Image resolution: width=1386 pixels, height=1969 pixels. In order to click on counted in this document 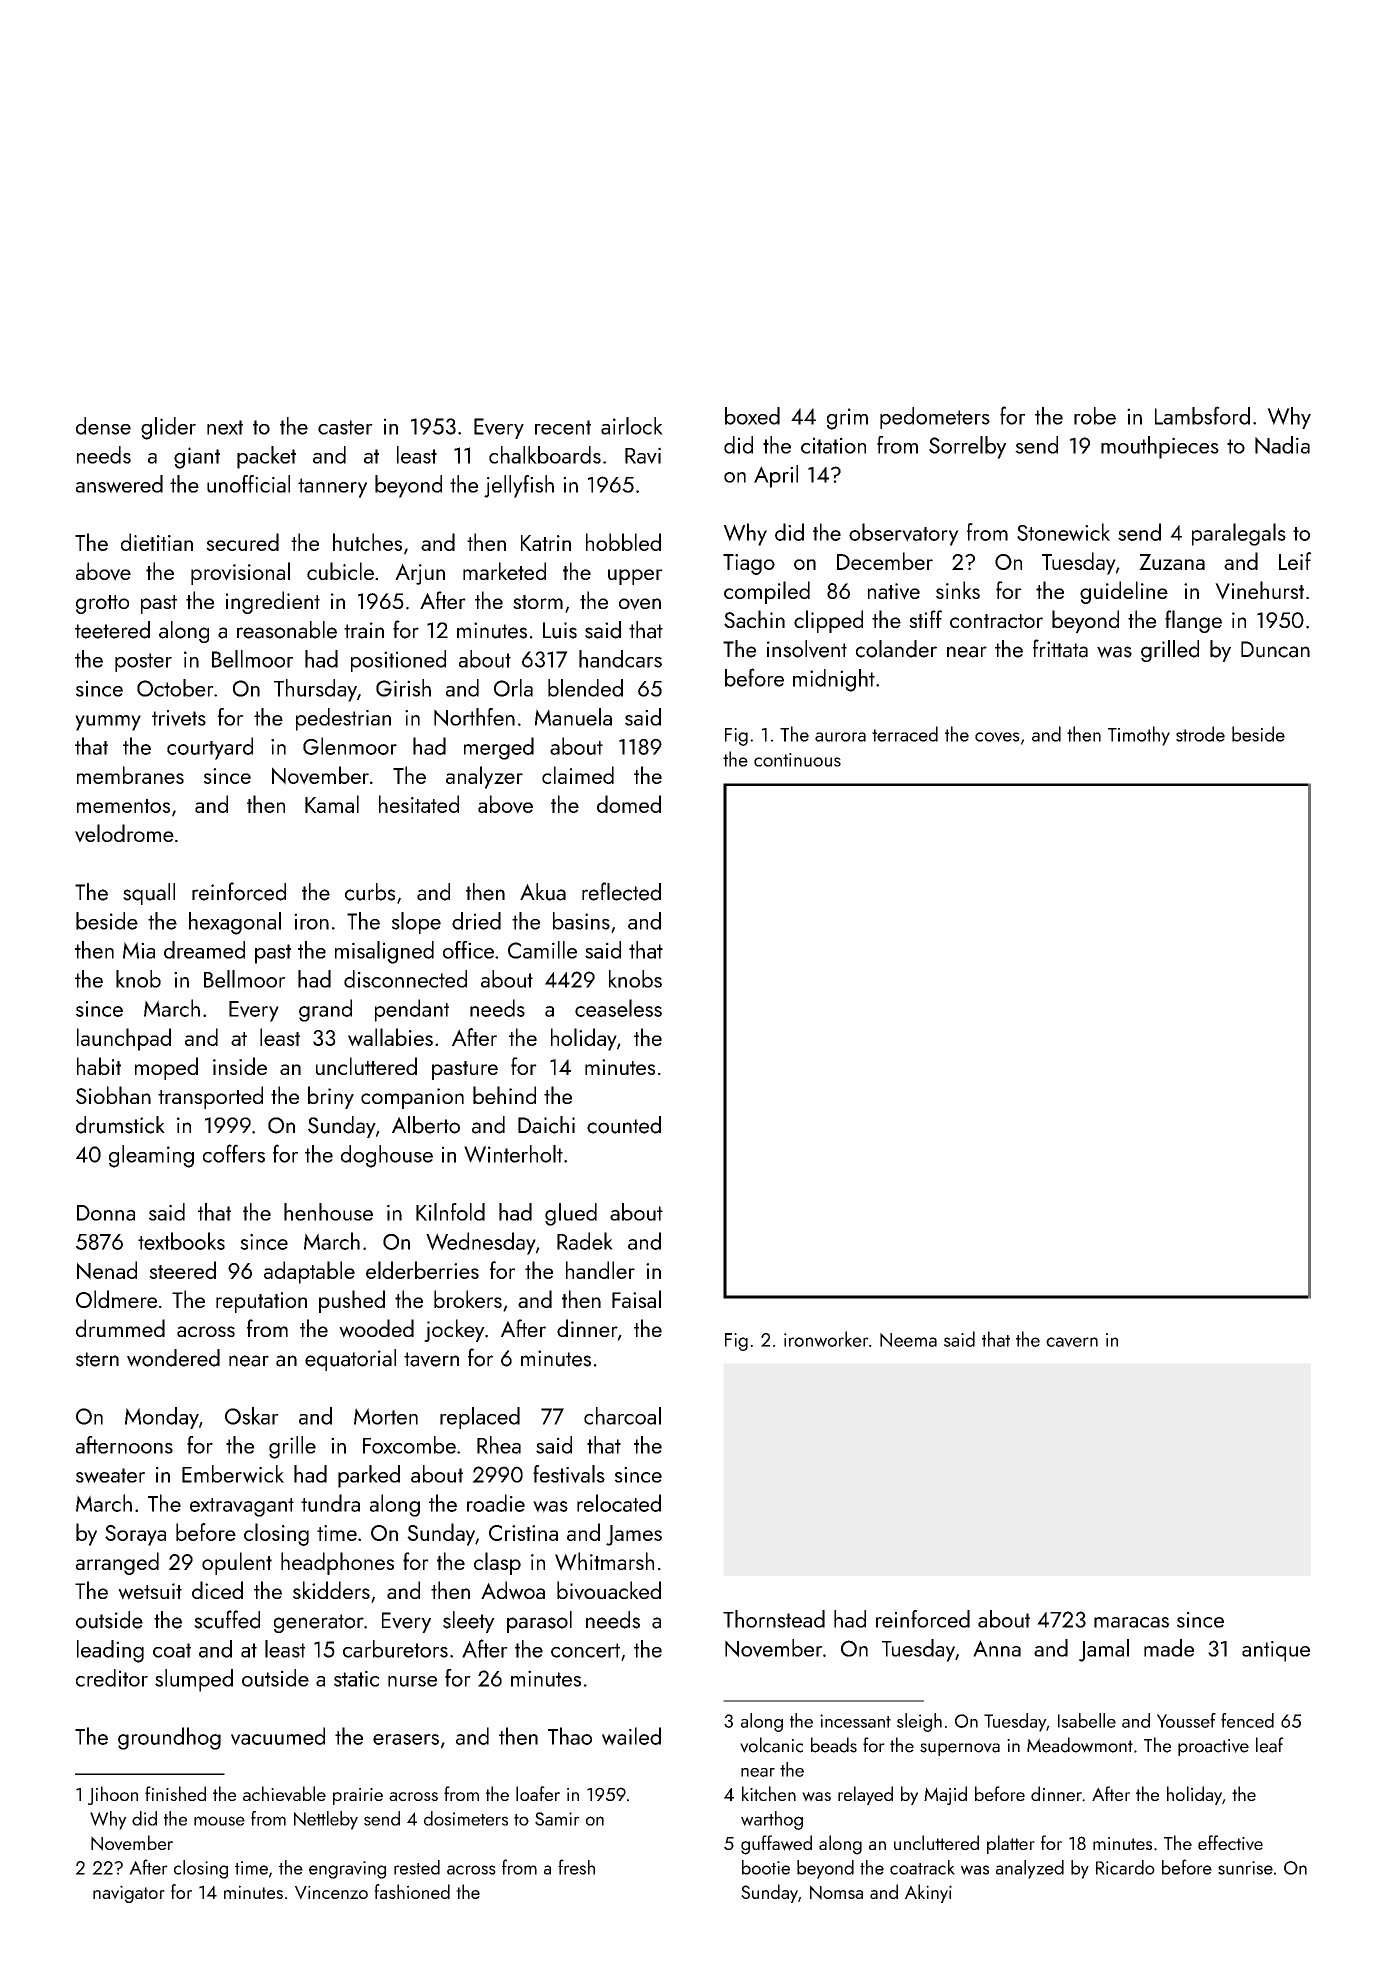, I will do `click(624, 1125)`.
